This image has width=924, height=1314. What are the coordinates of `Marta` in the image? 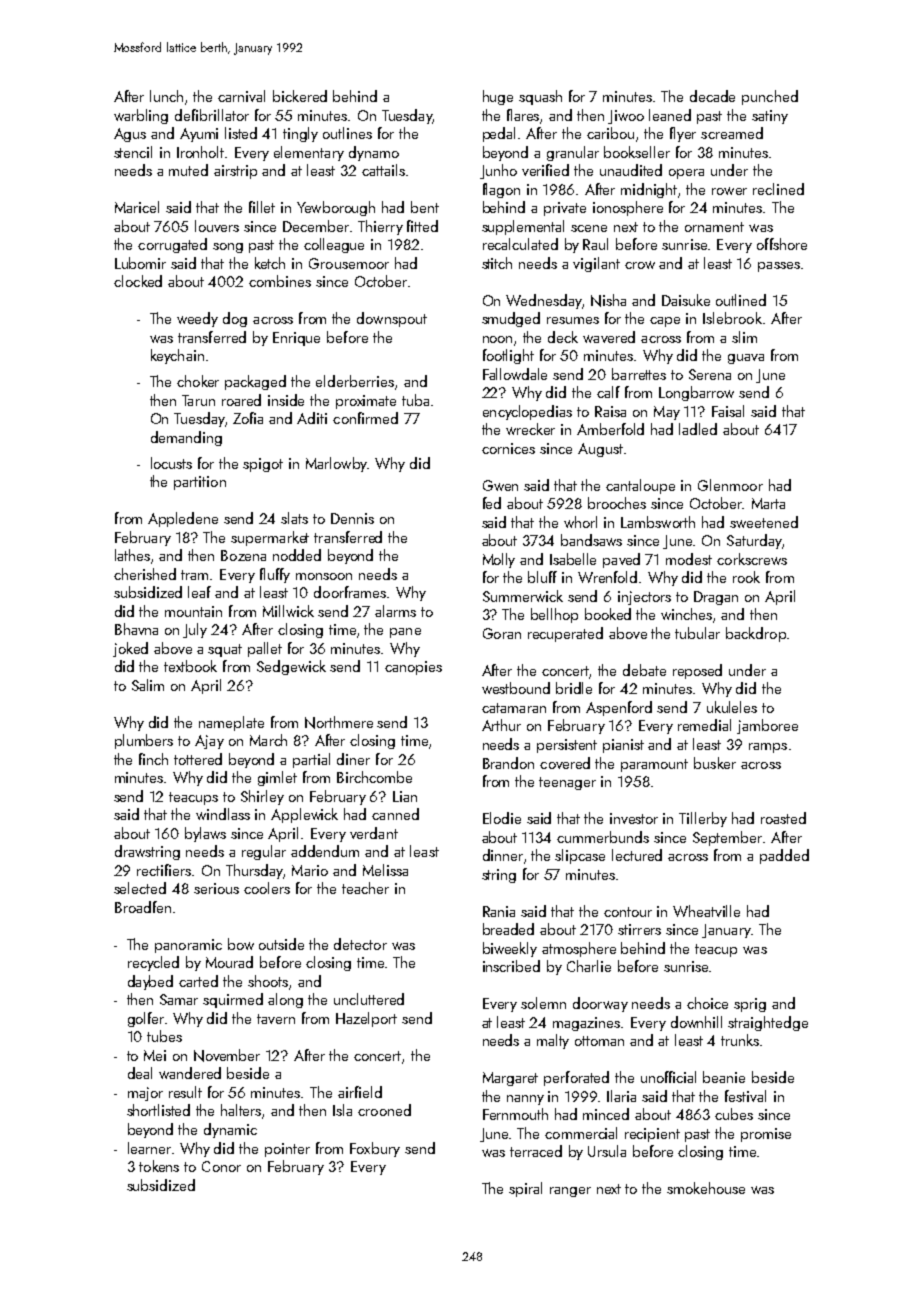 It's located at (768, 503).
